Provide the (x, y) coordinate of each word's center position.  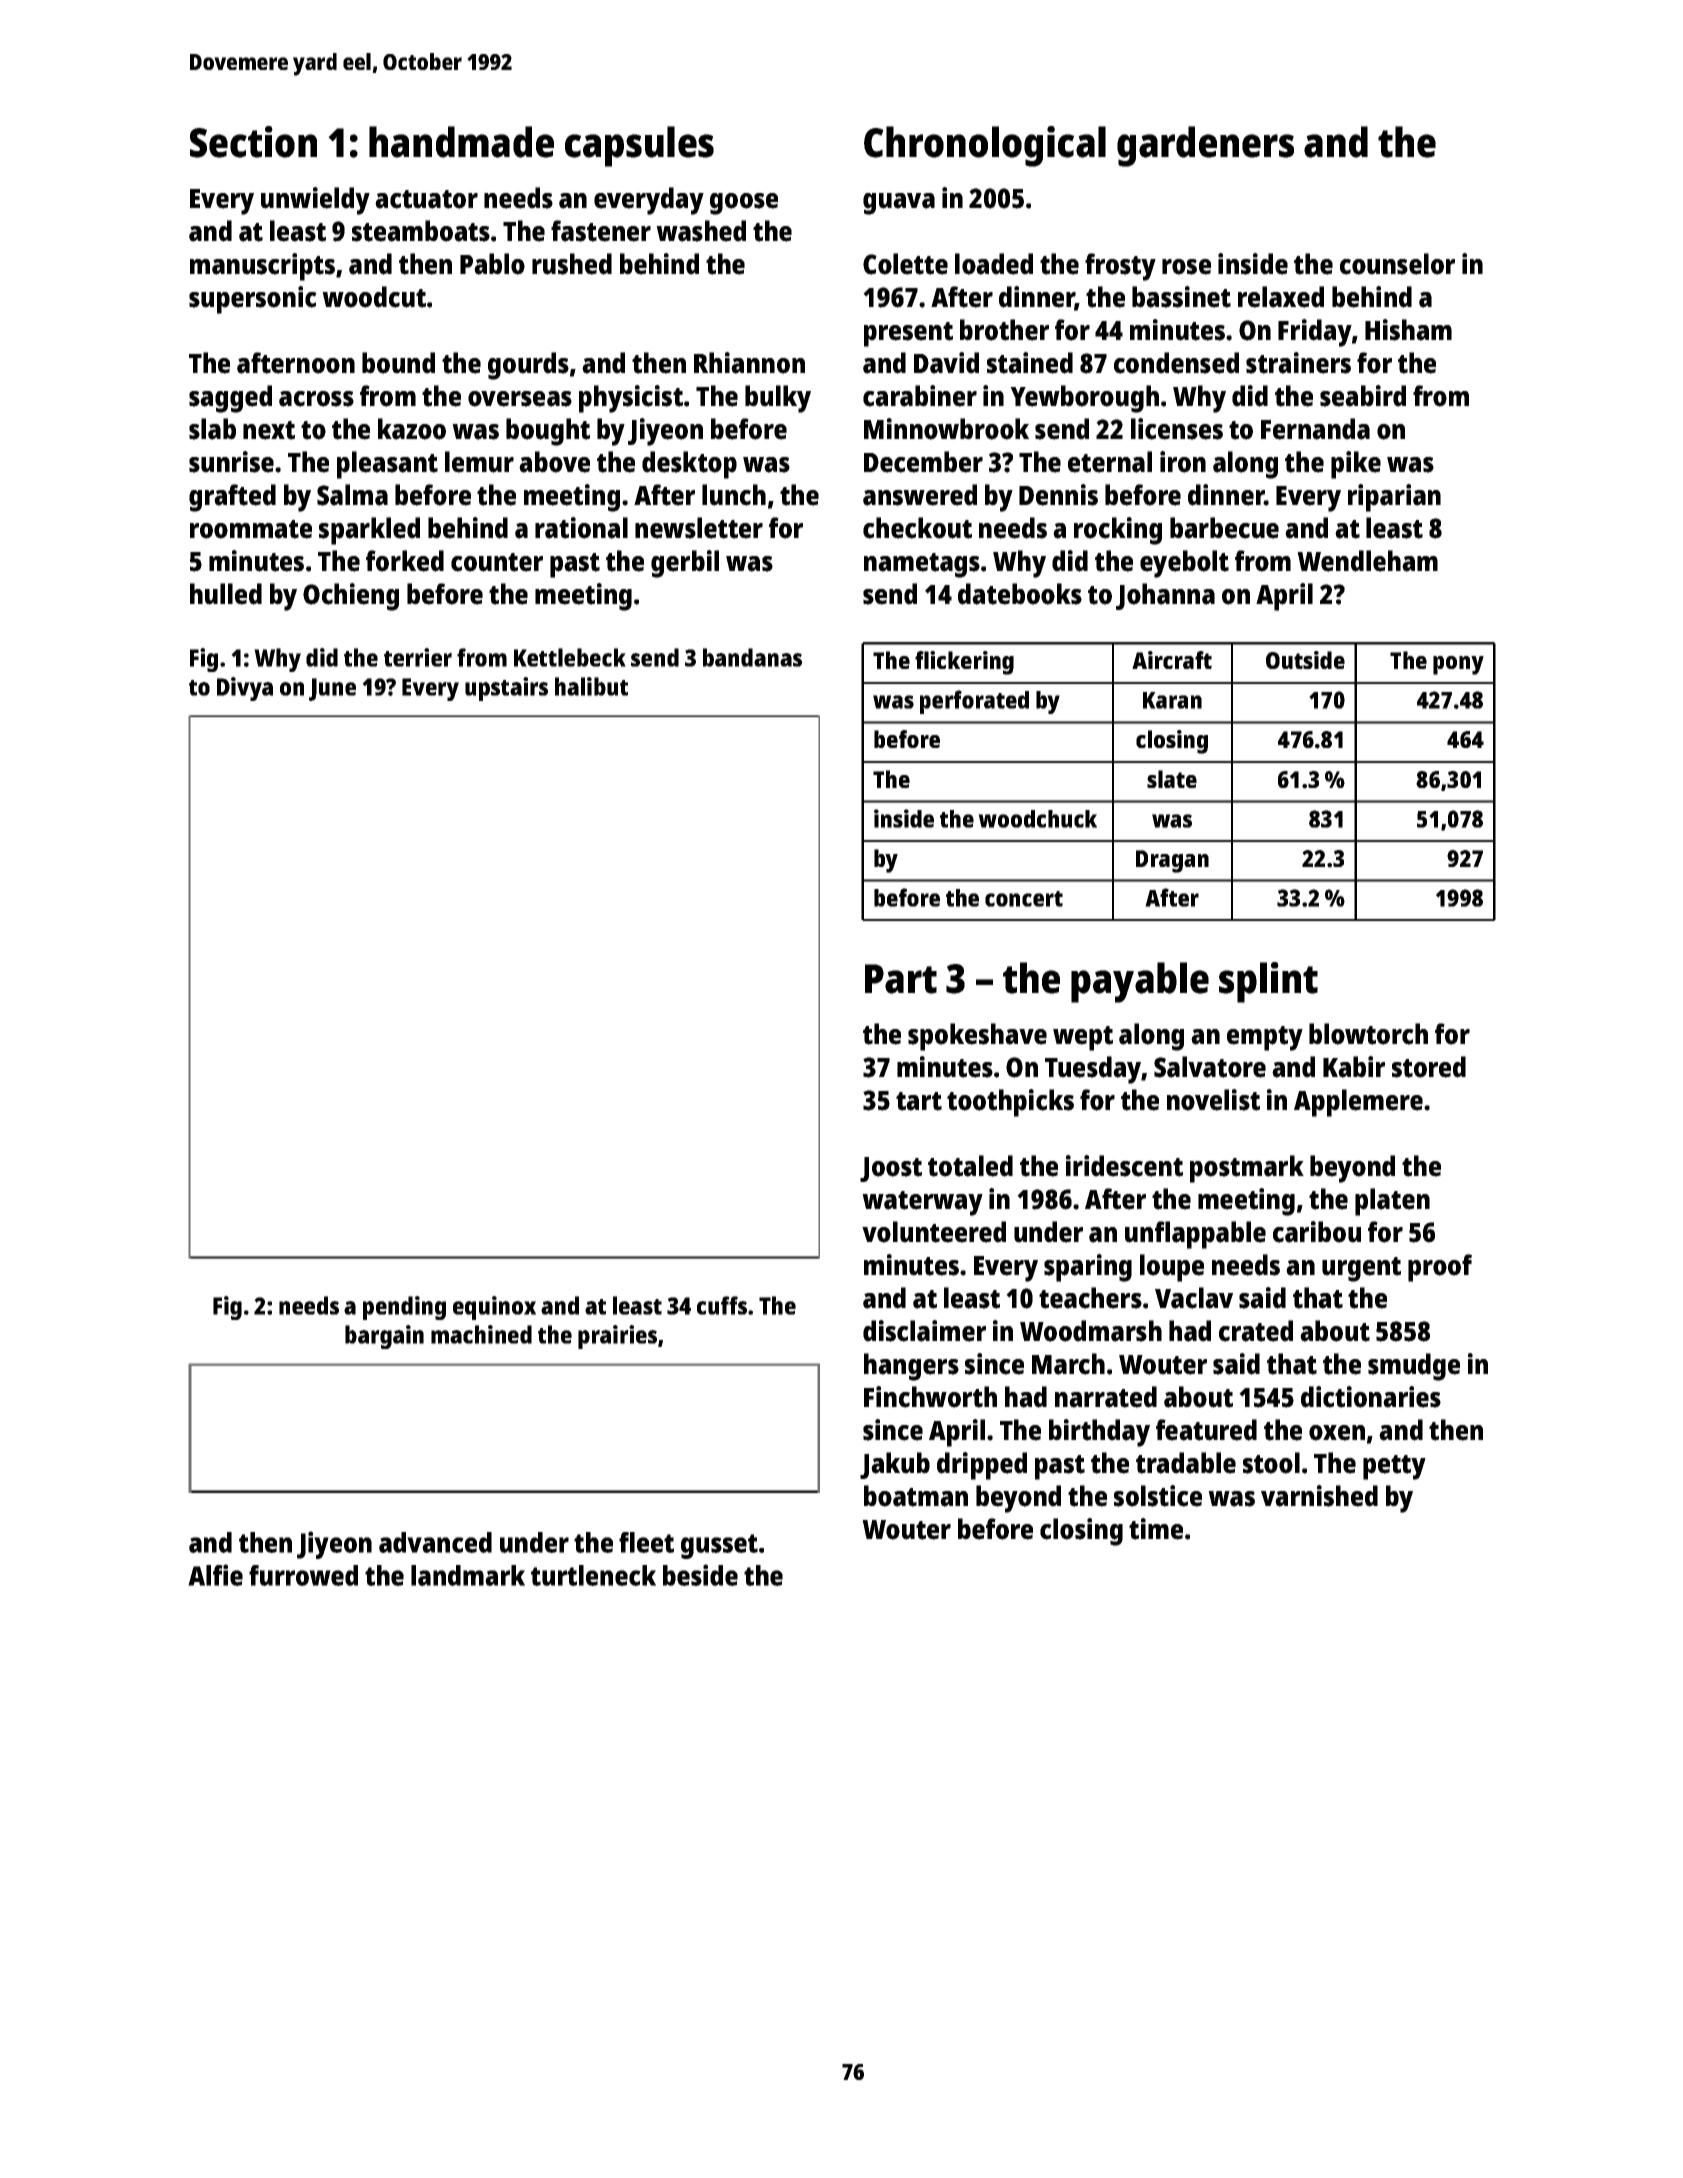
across (316, 399)
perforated (974, 702)
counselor (1397, 264)
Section (253, 142)
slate (1172, 779)
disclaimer (924, 1331)
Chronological (985, 146)
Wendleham (1367, 561)
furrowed (303, 1575)
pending (404, 1308)
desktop (689, 465)
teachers (1090, 1298)
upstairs (506, 689)
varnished (1319, 1496)
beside (700, 1575)
